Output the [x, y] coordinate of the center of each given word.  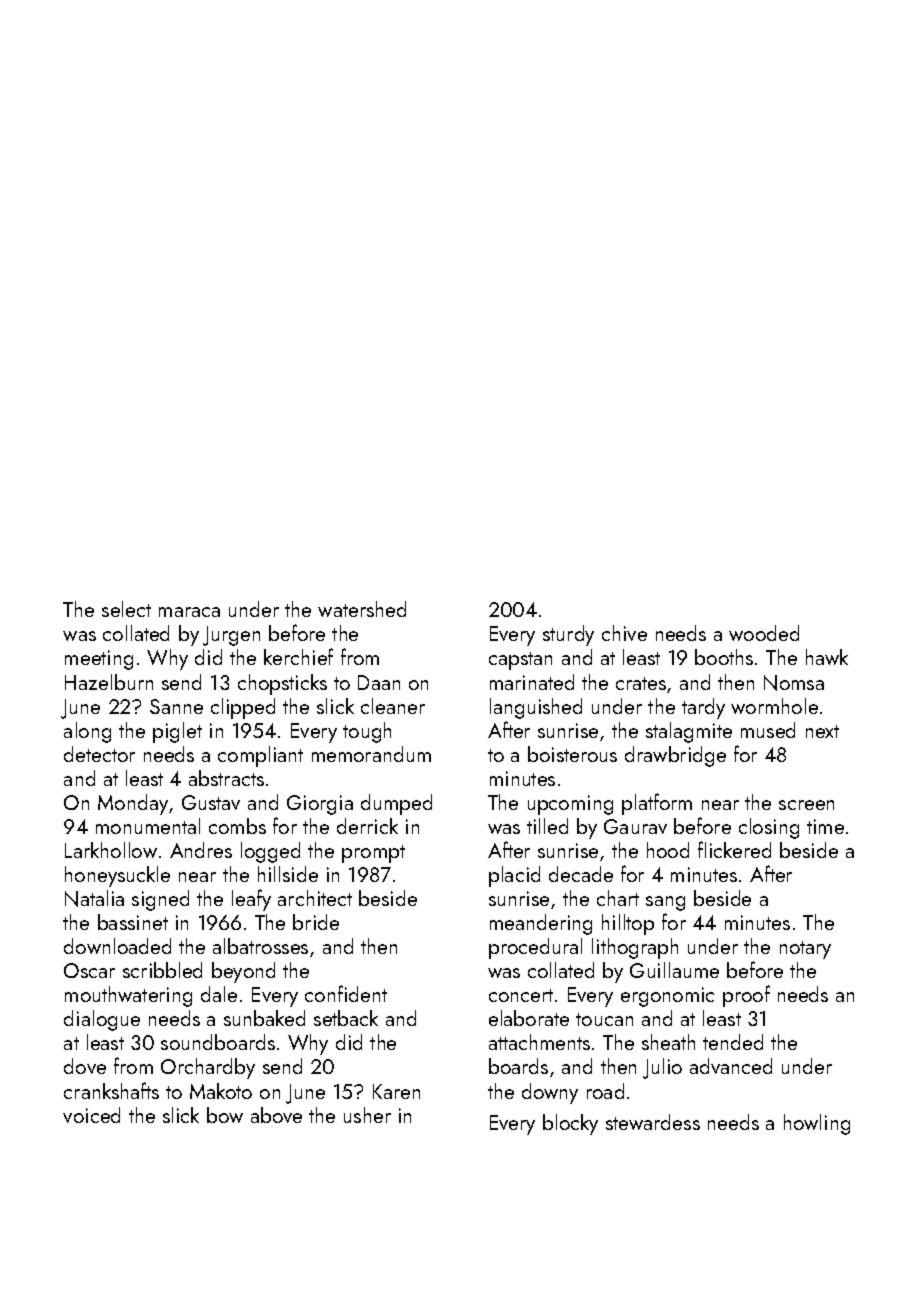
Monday [133, 804]
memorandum [371, 754]
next [822, 731]
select [126, 609]
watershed [362, 609]
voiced [91, 1115]
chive [624, 633]
